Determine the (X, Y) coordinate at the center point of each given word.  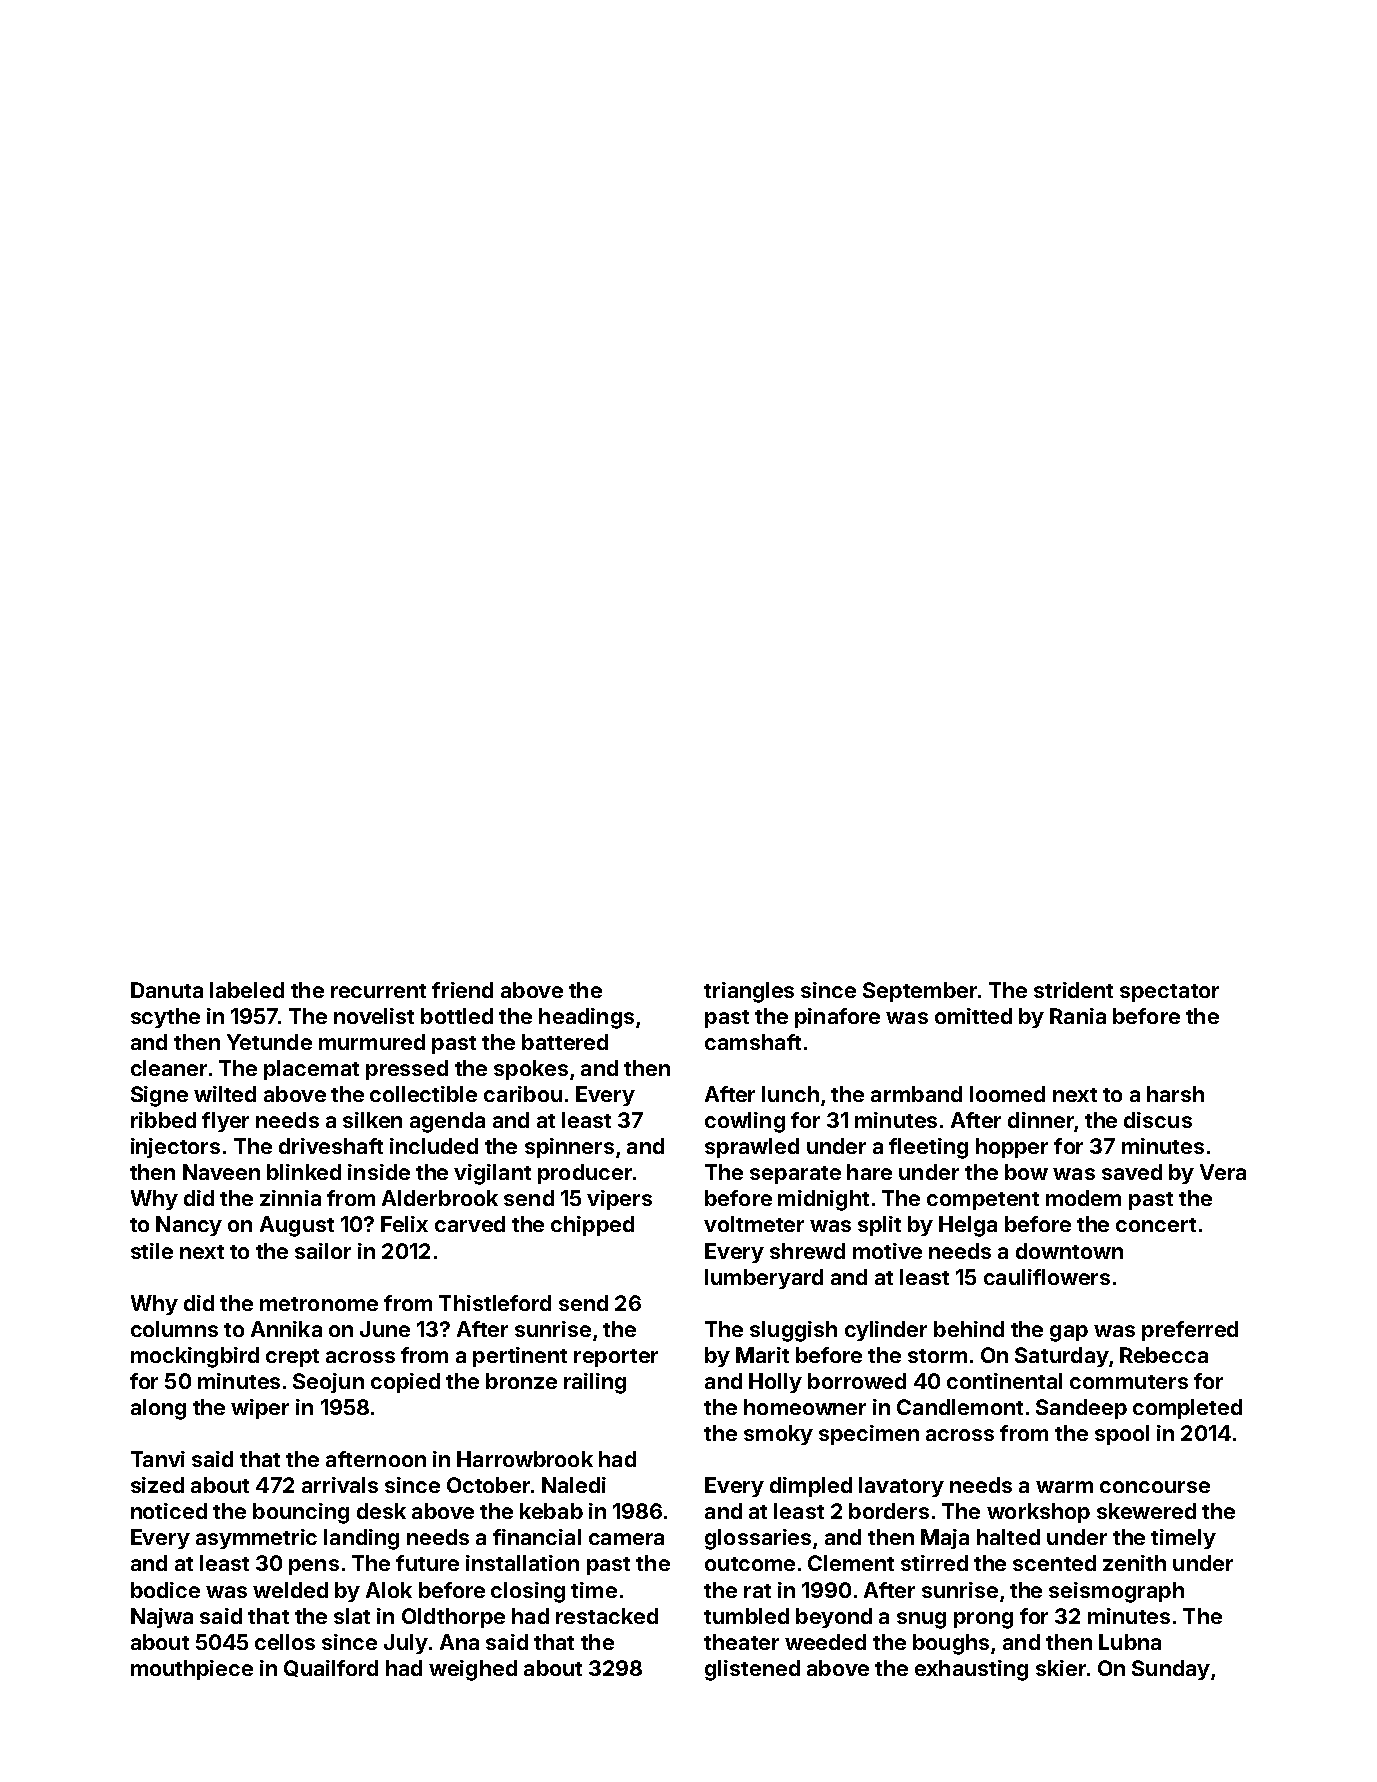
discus (1158, 1120)
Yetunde (269, 1042)
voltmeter (754, 1224)
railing (595, 1383)
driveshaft (331, 1146)
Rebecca (1164, 1355)
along (158, 1409)
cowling (745, 1122)
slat (352, 1616)
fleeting (928, 1148)
